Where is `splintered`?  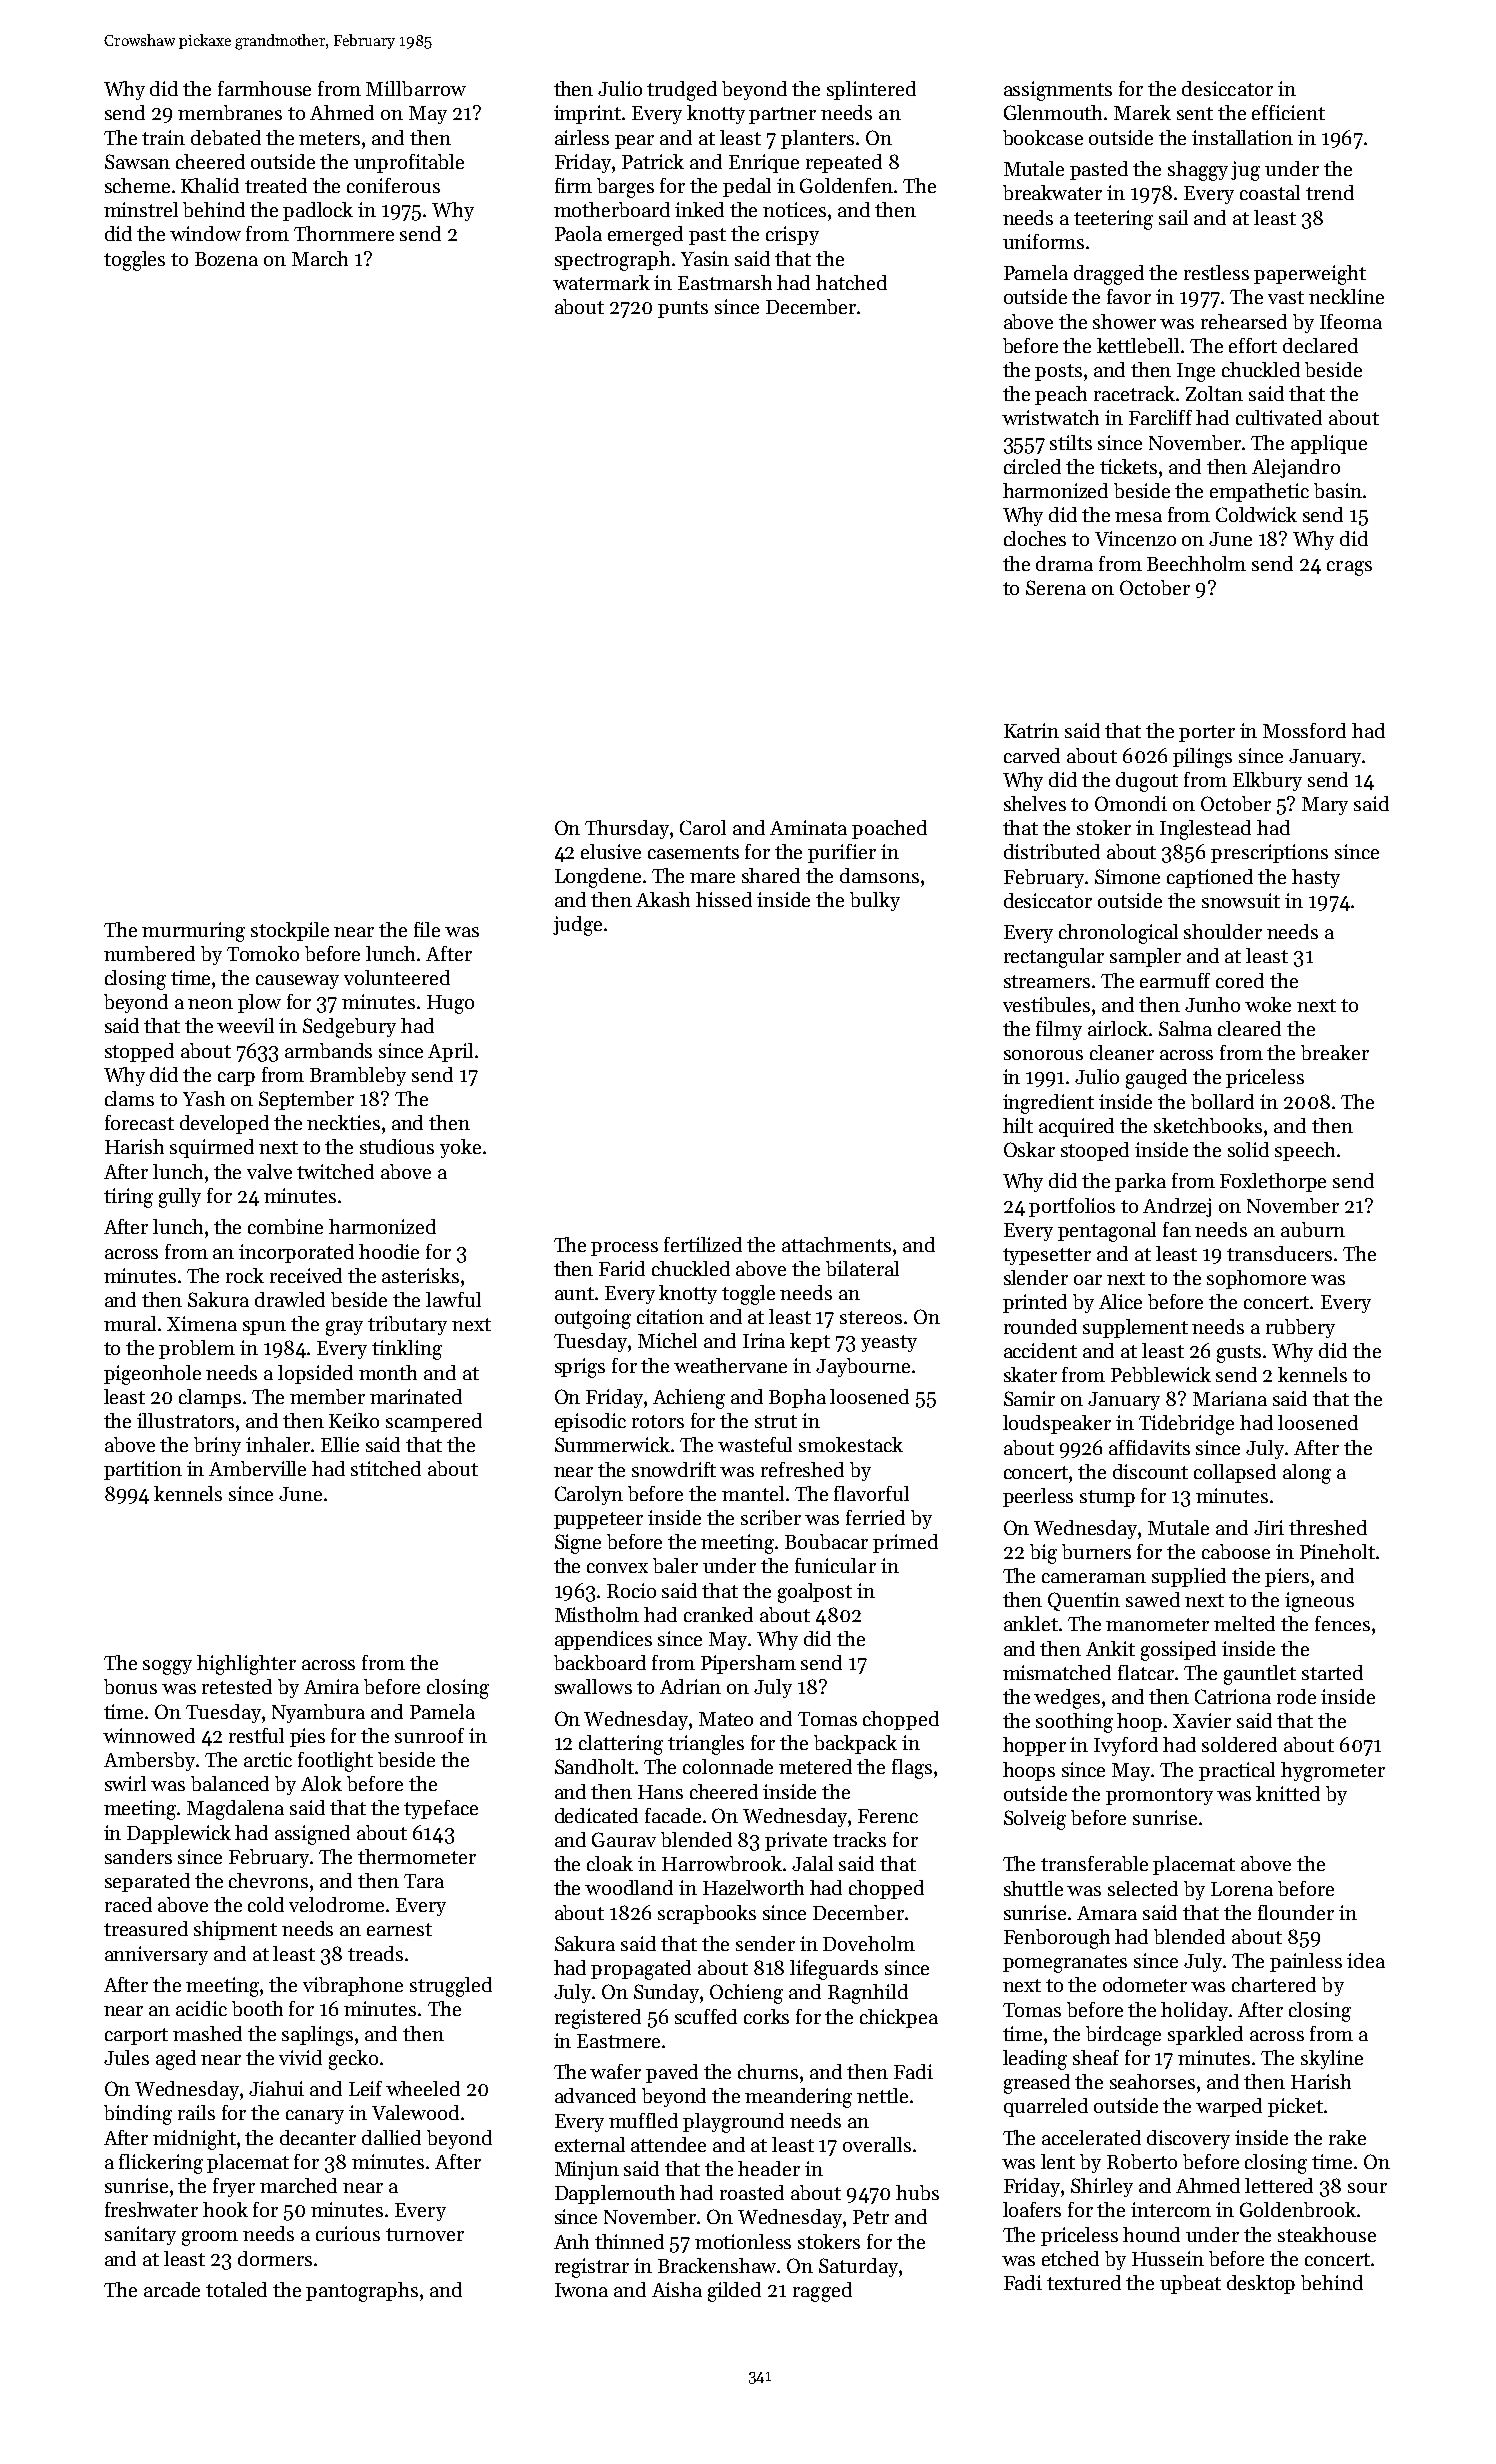
splintered is located at coordinates (871, 90).
